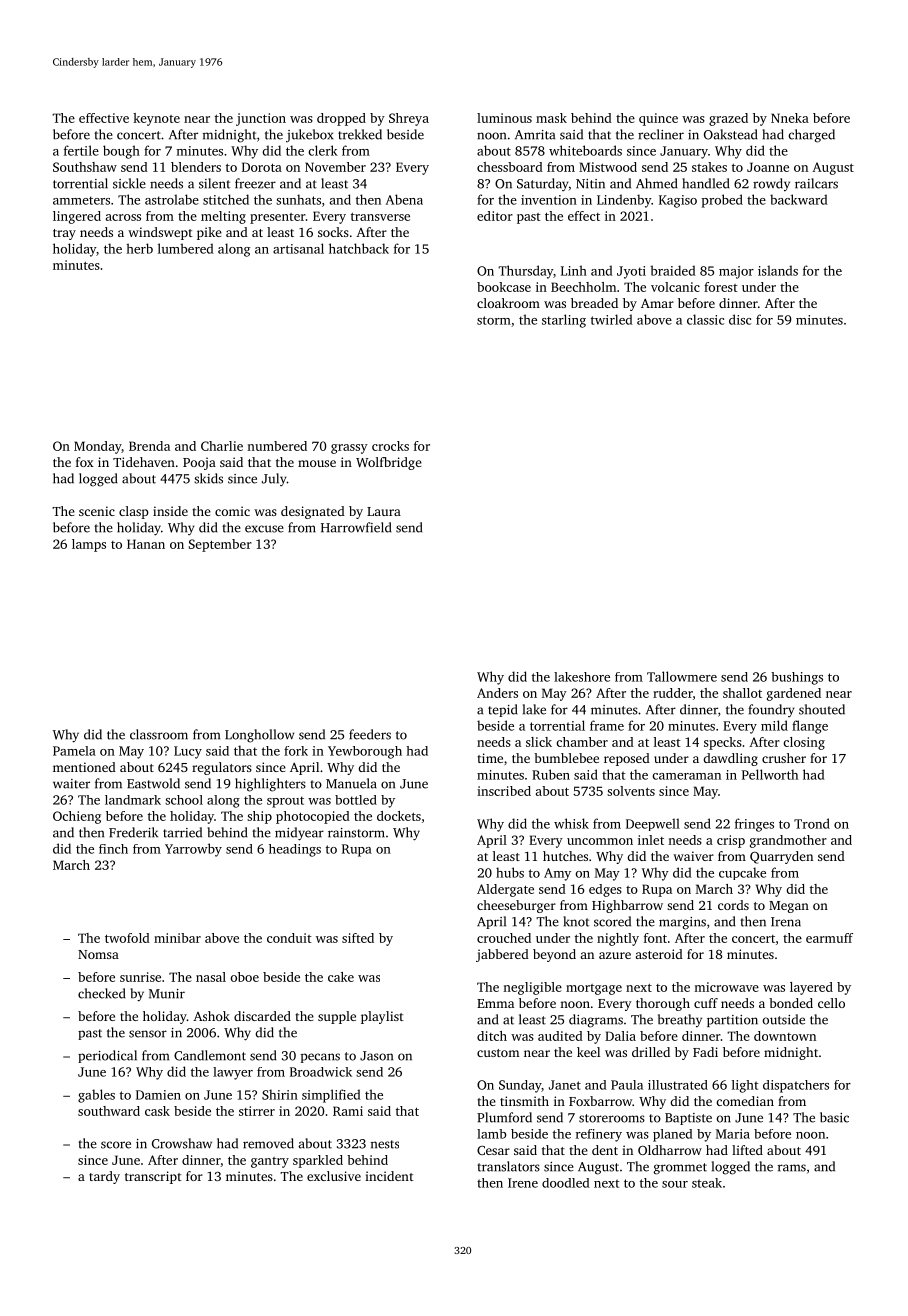  What do you see at coordinates (797, 678) in the document?
I see `bushings` at bounding box center [797, 678].
